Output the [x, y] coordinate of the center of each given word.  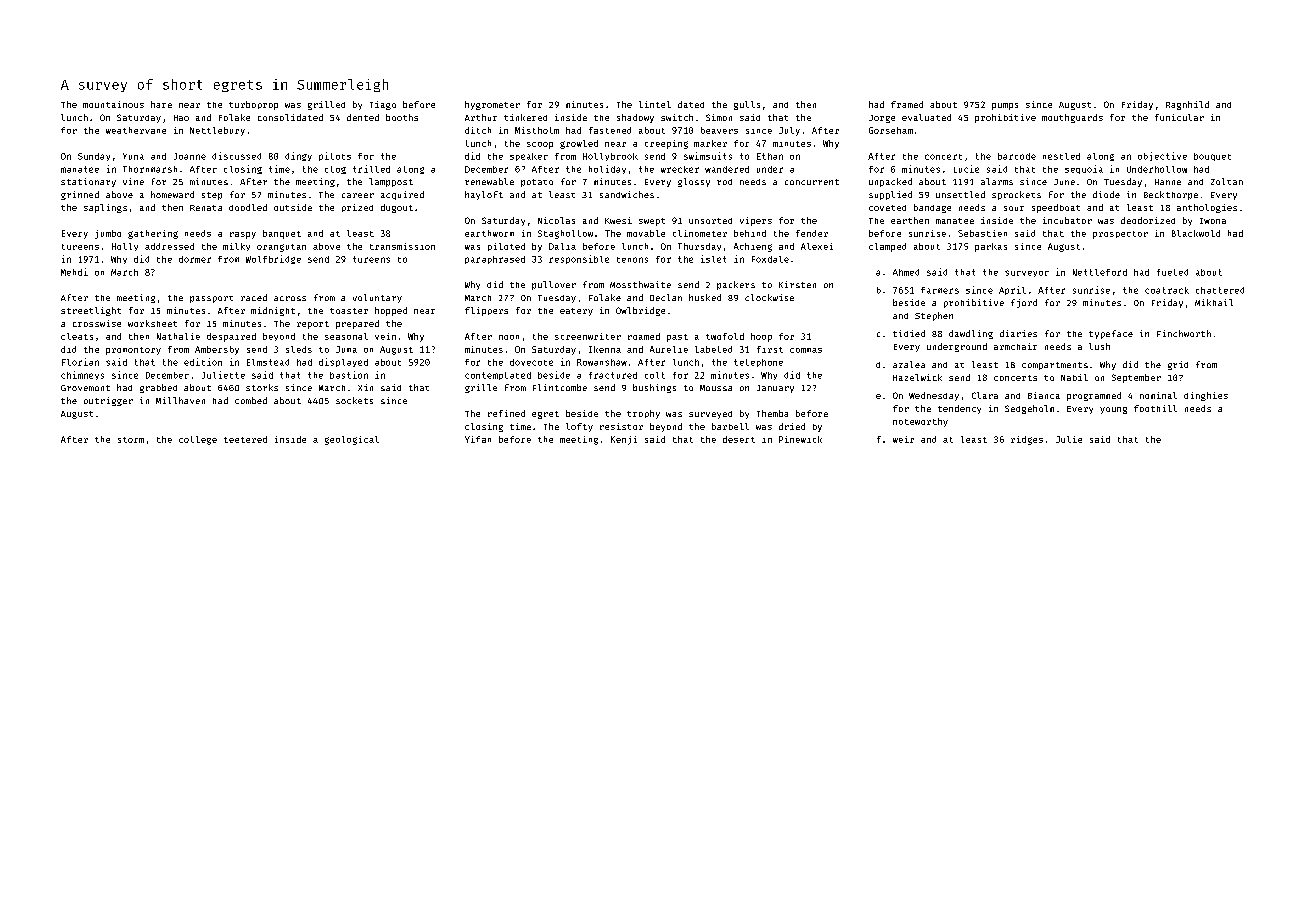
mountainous [113, 104]
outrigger [108, 401]
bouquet [1212, 157]
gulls [747, 105]
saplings [105, 208]
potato [537, 183]
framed [907, 104]
